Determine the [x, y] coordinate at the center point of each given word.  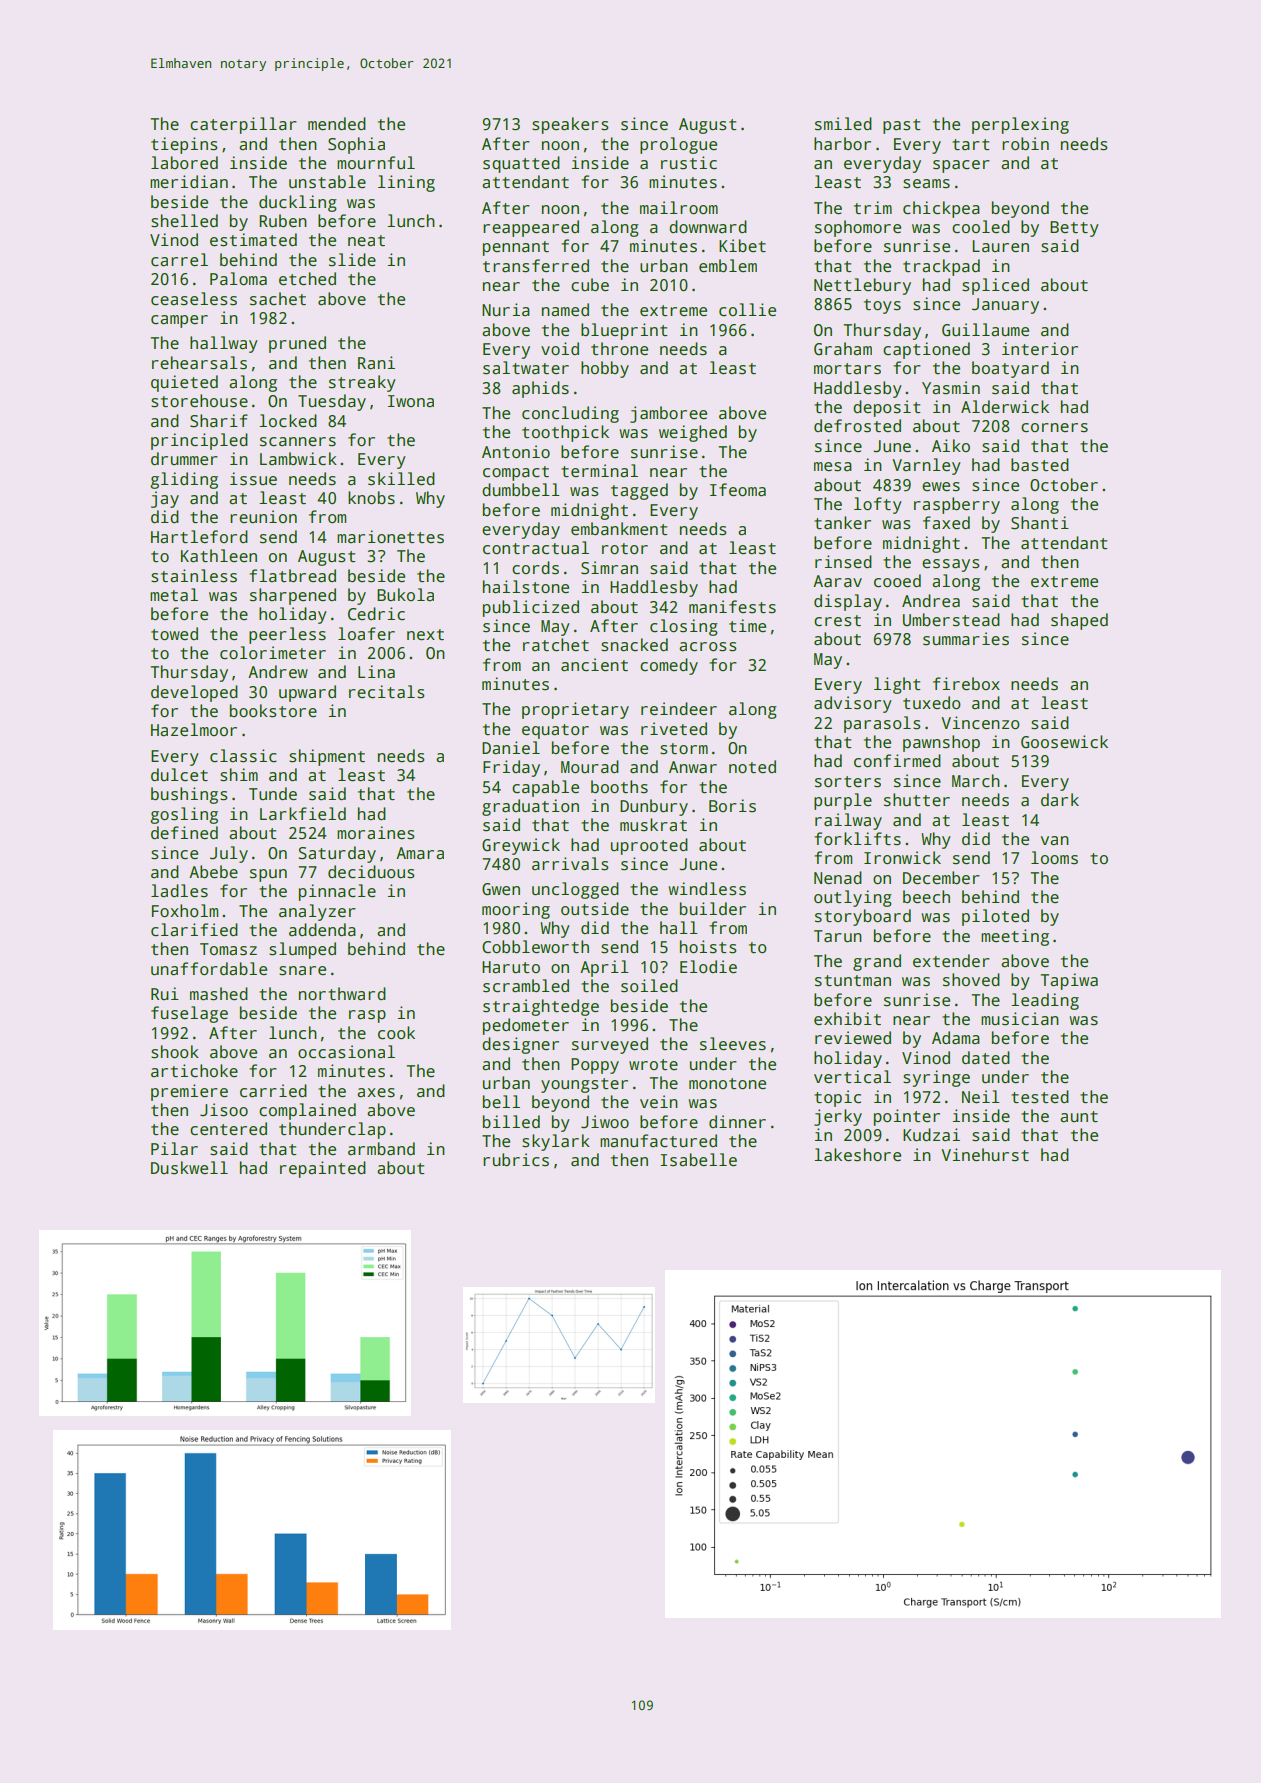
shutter [917, 800]
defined [184, 833]
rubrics [516, 1160]
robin [1025, 143]
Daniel [511, 748]
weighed [693, 433]
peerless [287, 635]
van [1055, 841]
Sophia [356, 145]
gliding [184, 480]
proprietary [575, 710]
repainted [323, 1169]
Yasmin [951, 388]
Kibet [742, 246]
